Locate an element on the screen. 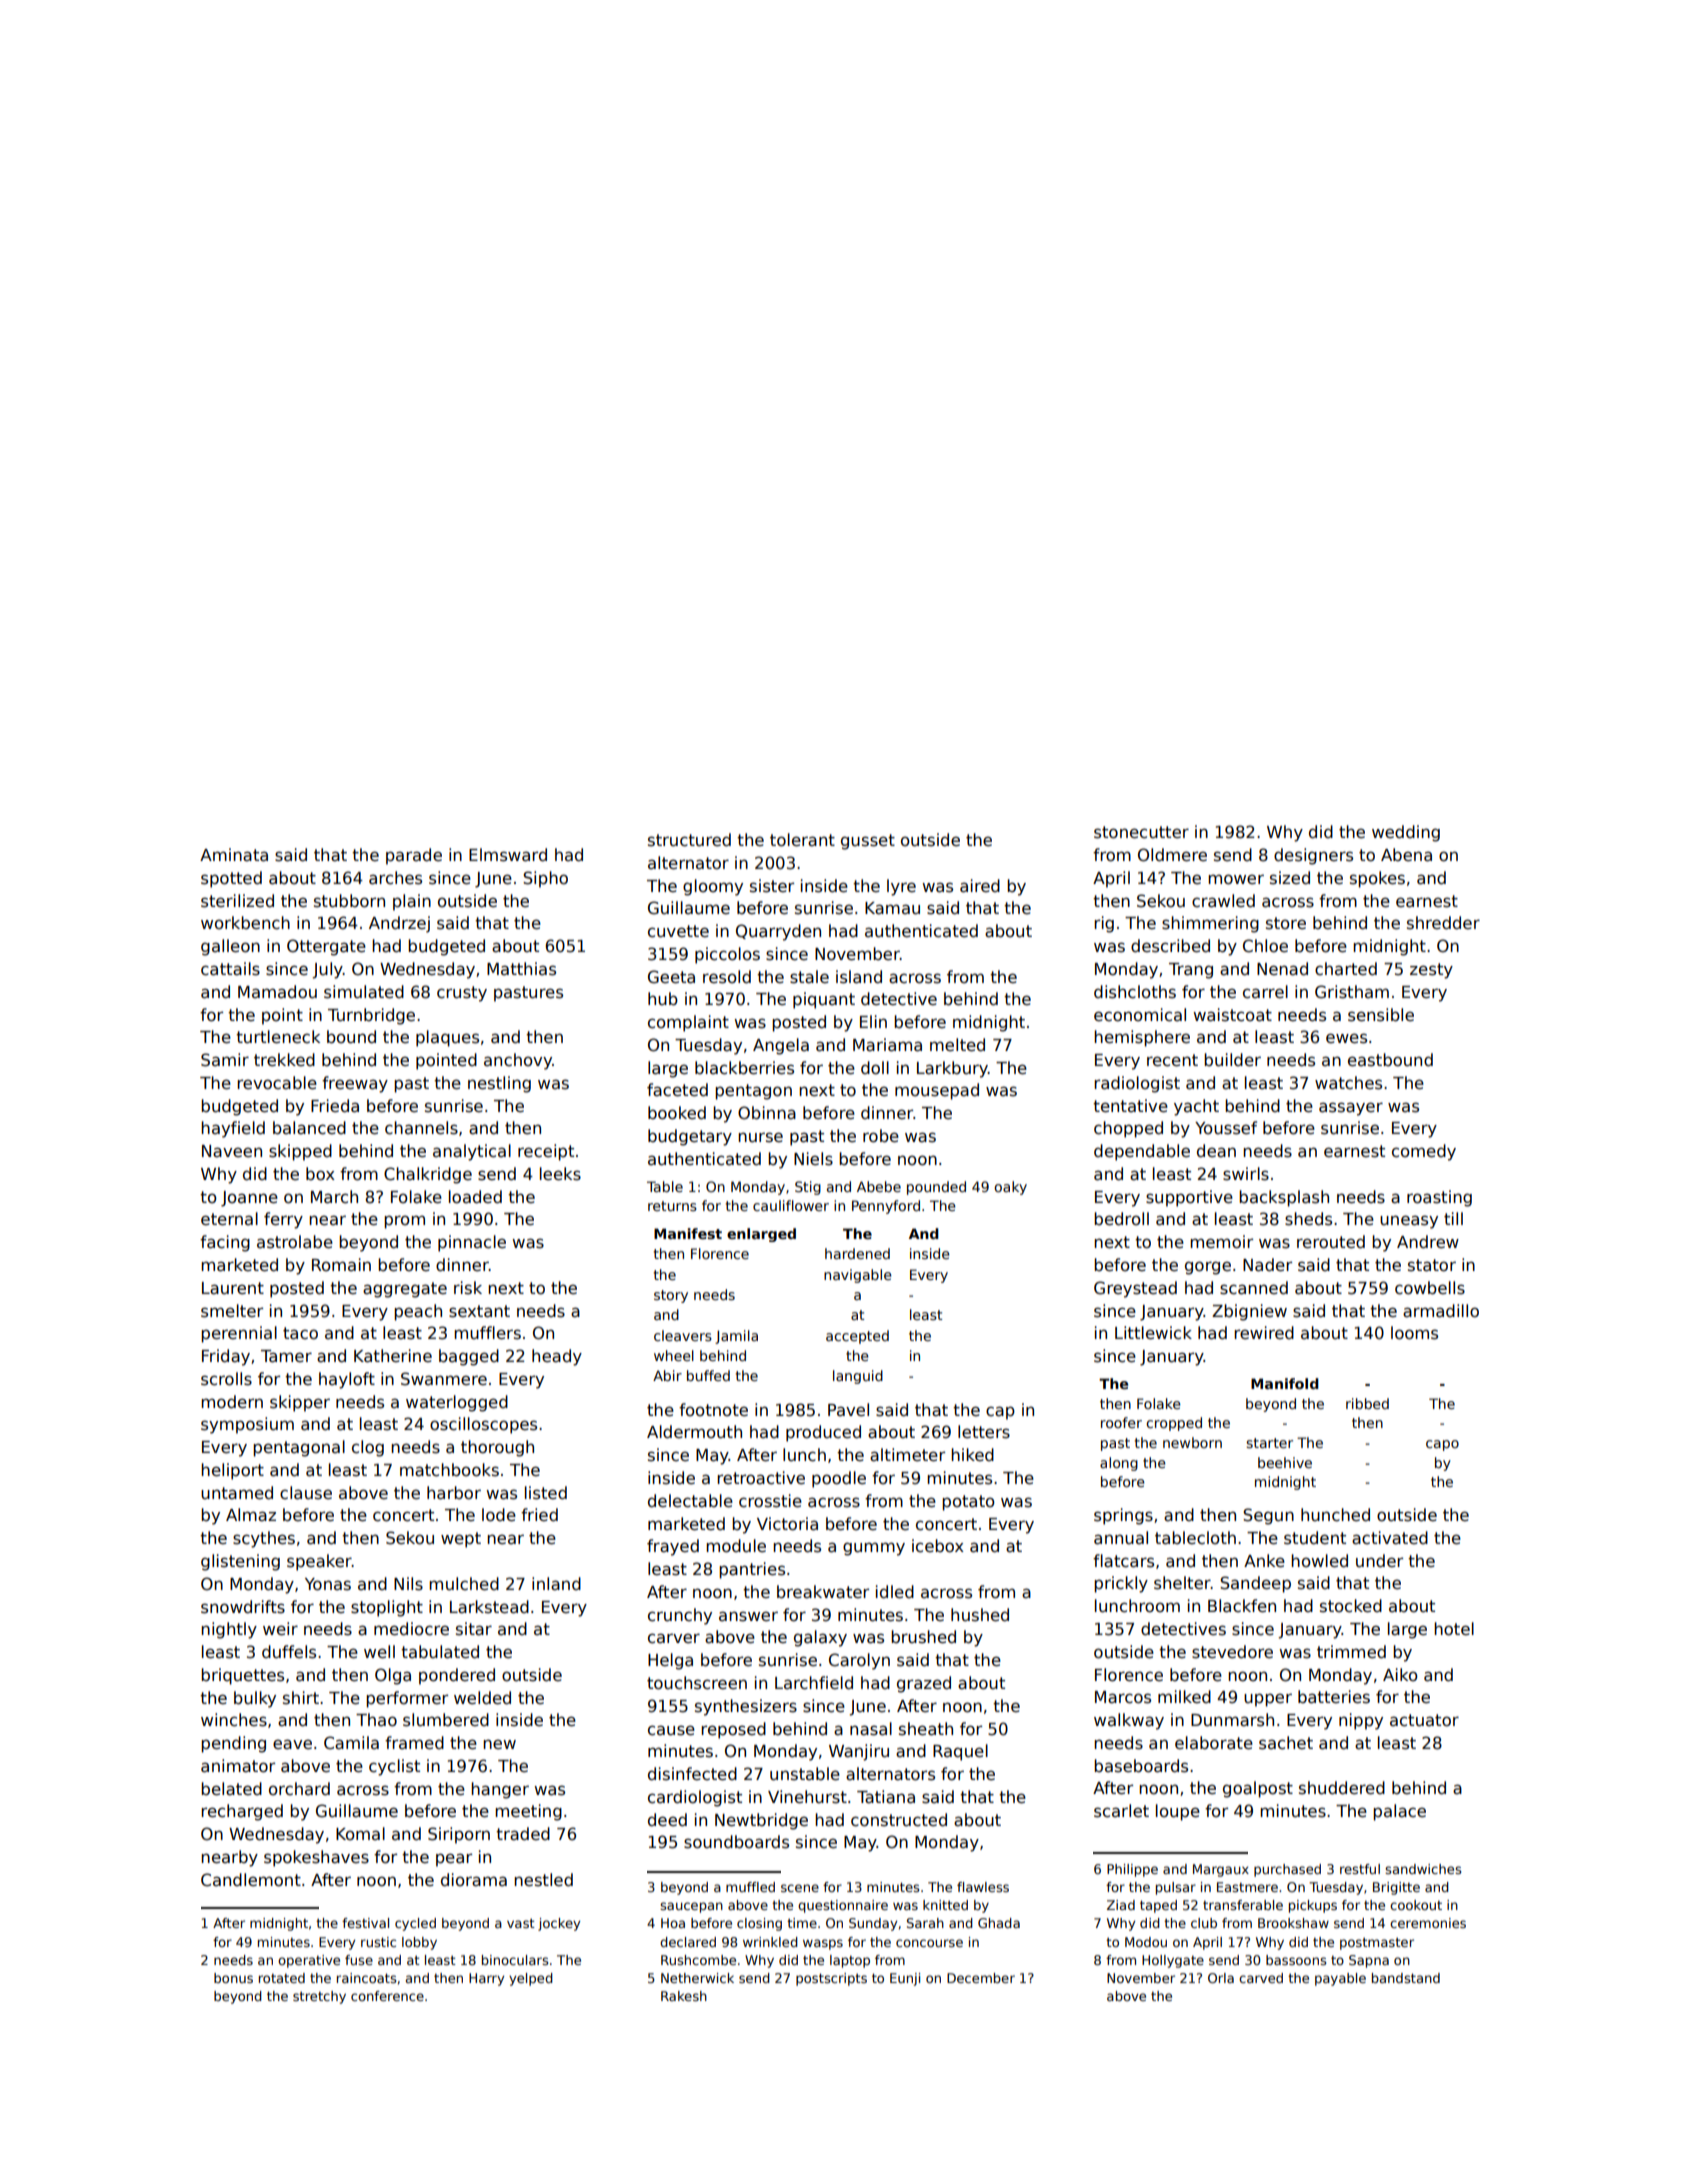  December is located at coordinates (981, 1978).
